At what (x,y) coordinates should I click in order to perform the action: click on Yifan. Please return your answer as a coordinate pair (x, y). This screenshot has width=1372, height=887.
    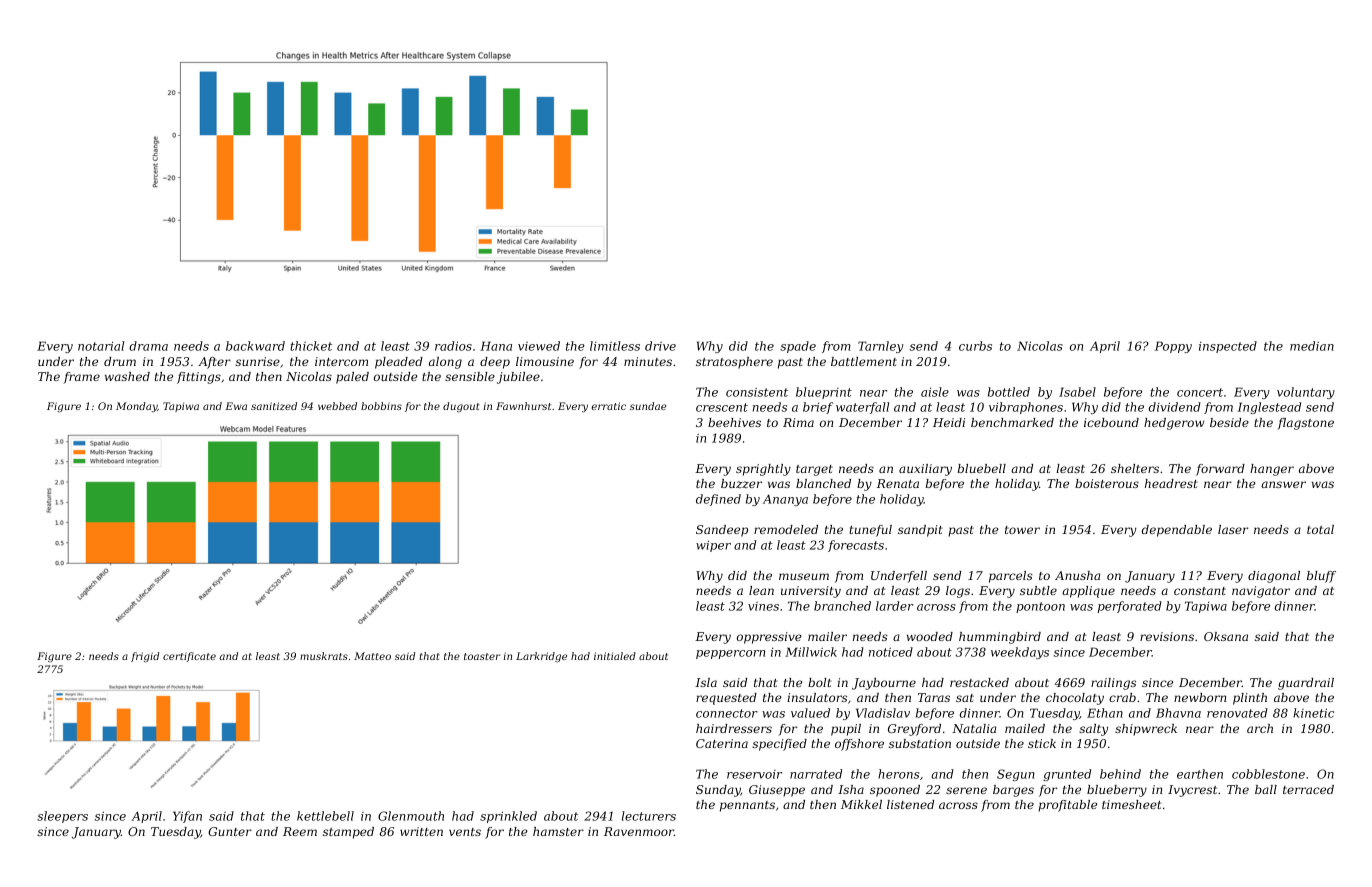
    Looking at the image, I should click on (187, 817).
